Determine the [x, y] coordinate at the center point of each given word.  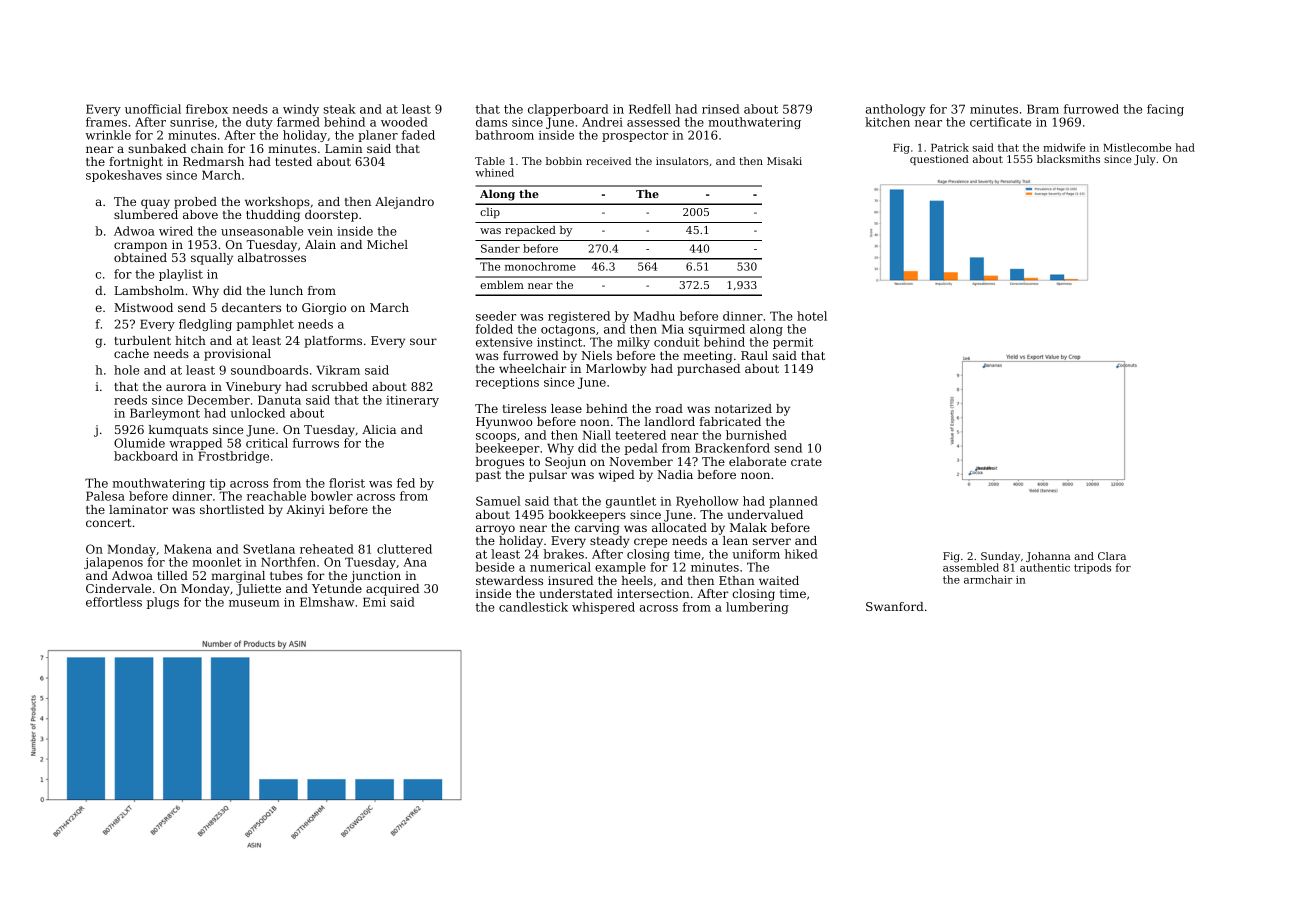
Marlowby [616, 370]
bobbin [564, 161]
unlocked [257, 413]
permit [793, 343]
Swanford [895, 606]
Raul [754, 355]
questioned [939, 160]
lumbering [757, 608]
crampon [140, 247]
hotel [812, 316]
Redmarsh [213, 161]
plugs [163, 603]
